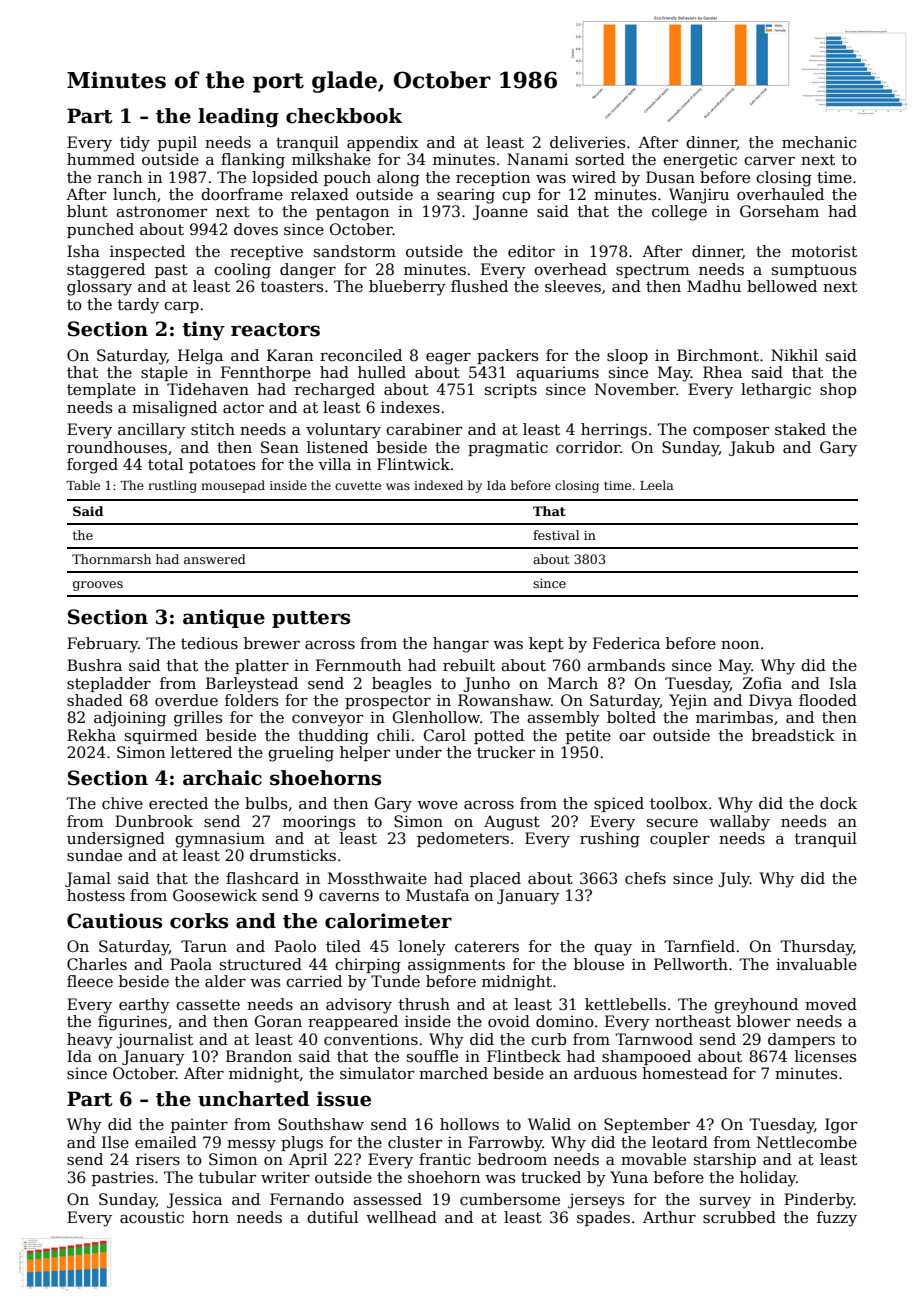 The height and width of the screenshot is (1308, 924). Describe the element at coordinates (97, 964) in the screenshot. I see `Charles` at that location.
